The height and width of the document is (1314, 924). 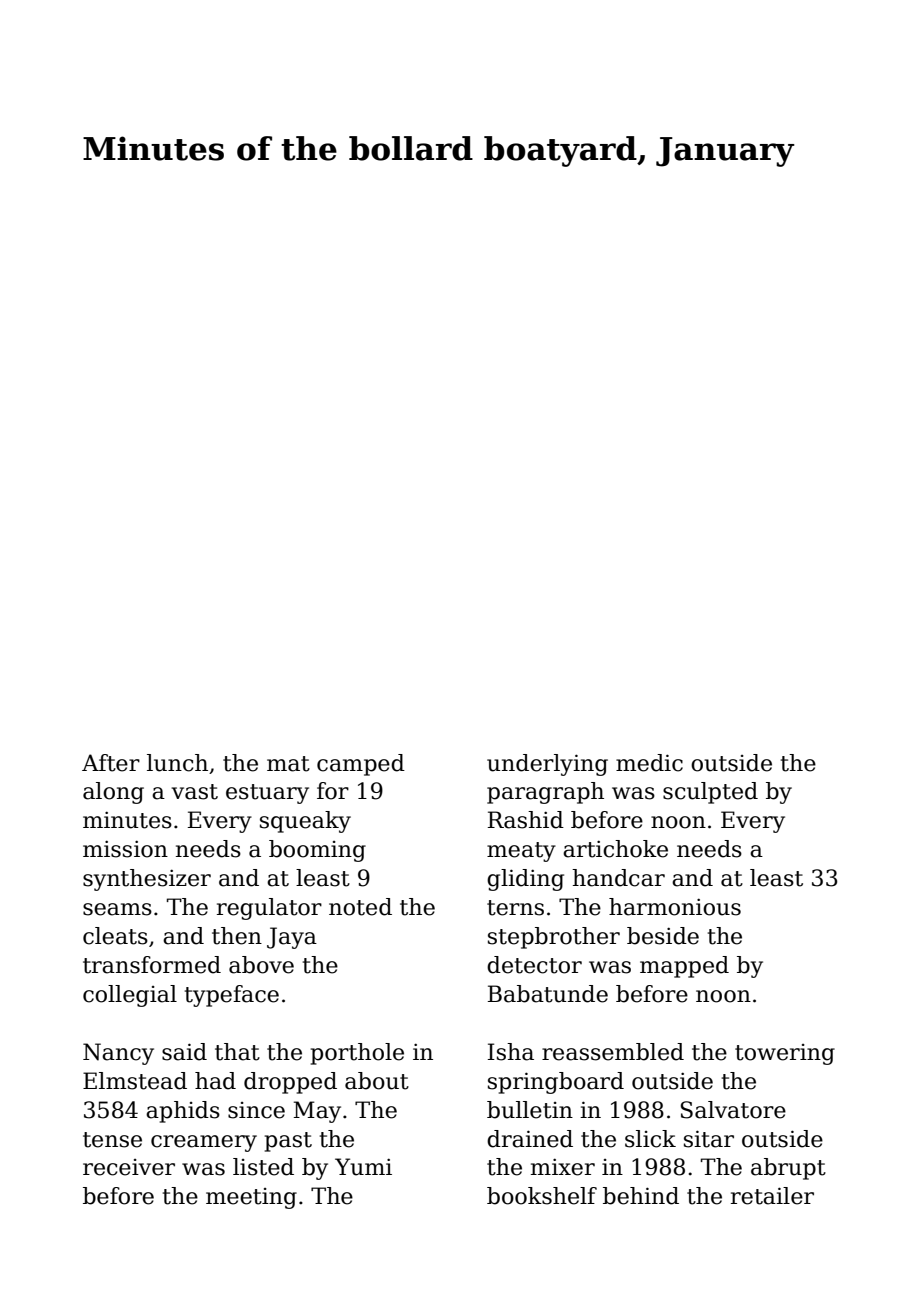 I want to click on that, so click(x=237, y=1052).
